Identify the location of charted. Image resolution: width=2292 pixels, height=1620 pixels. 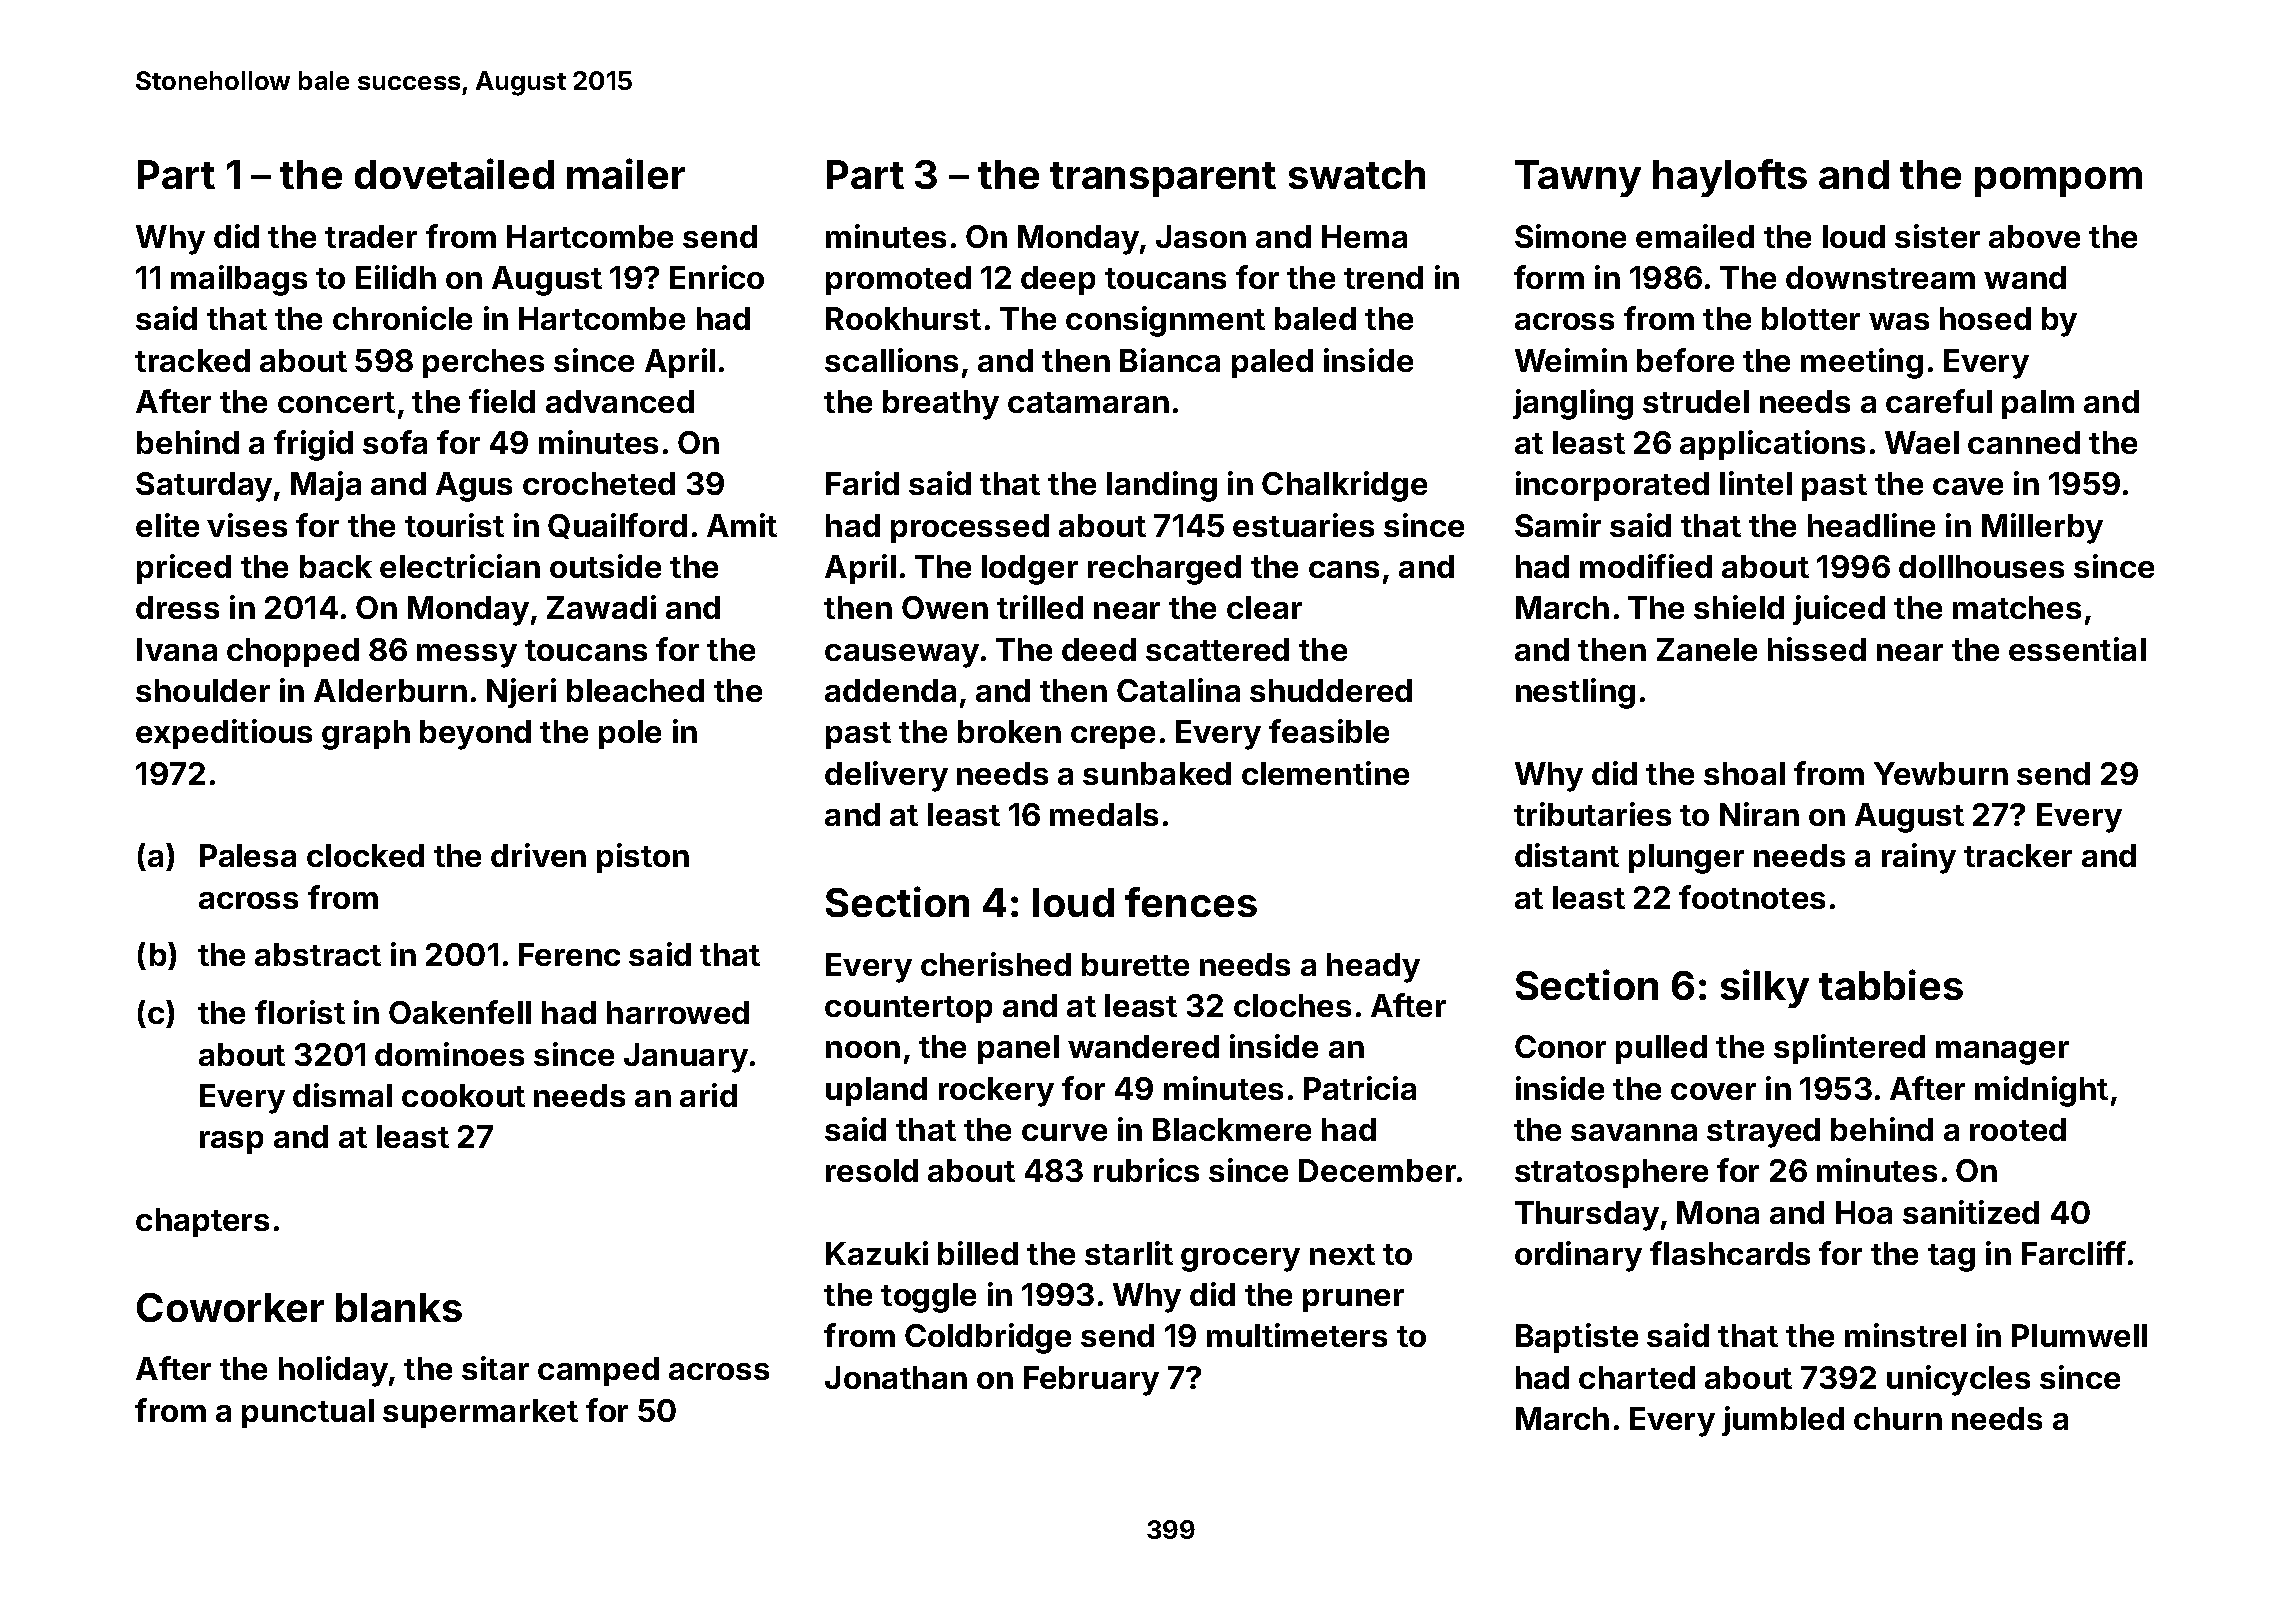
(1637, 1377).
